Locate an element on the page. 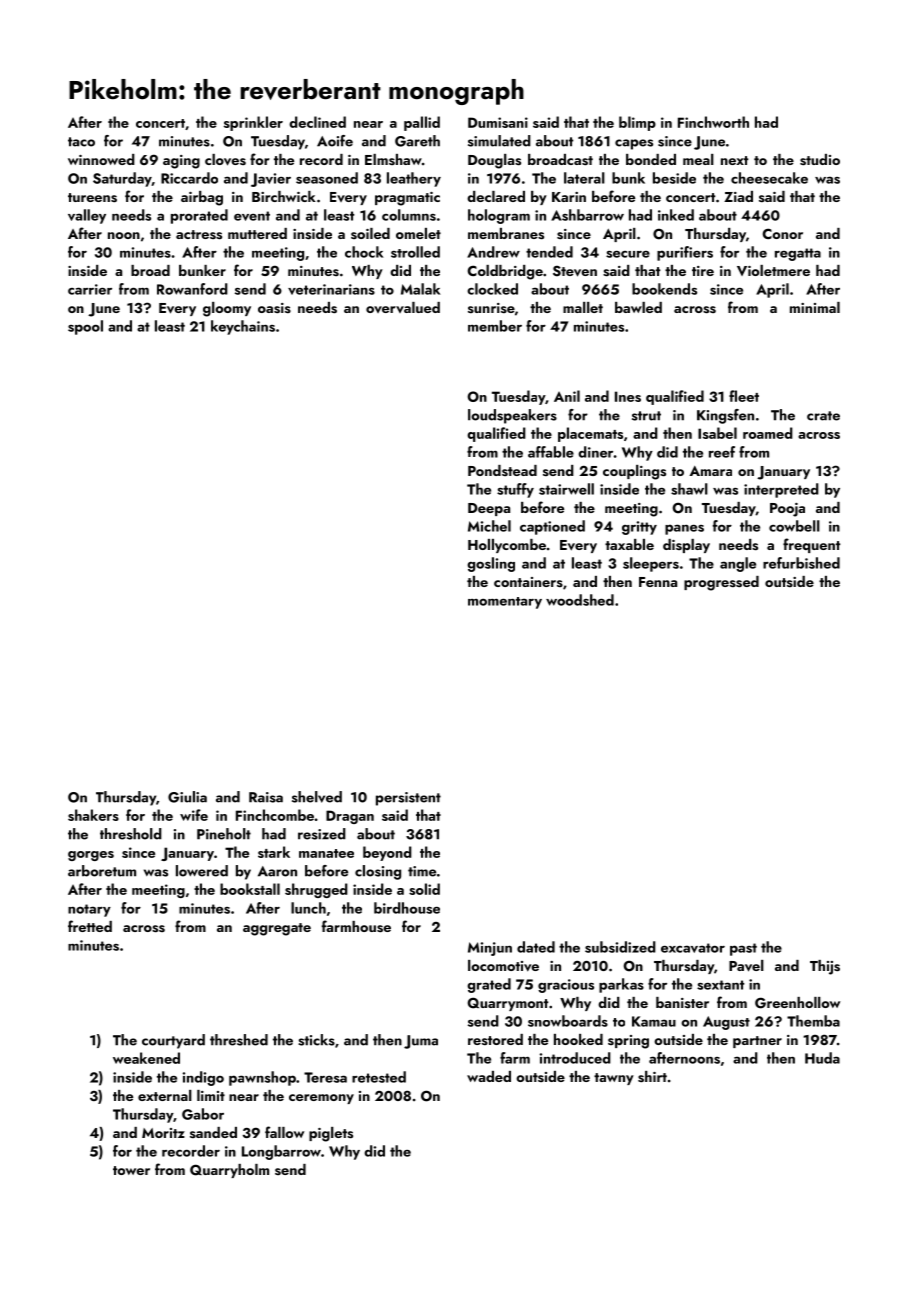 This document has width=908, height=1316. blimp is located at coordinates (637, 123).
